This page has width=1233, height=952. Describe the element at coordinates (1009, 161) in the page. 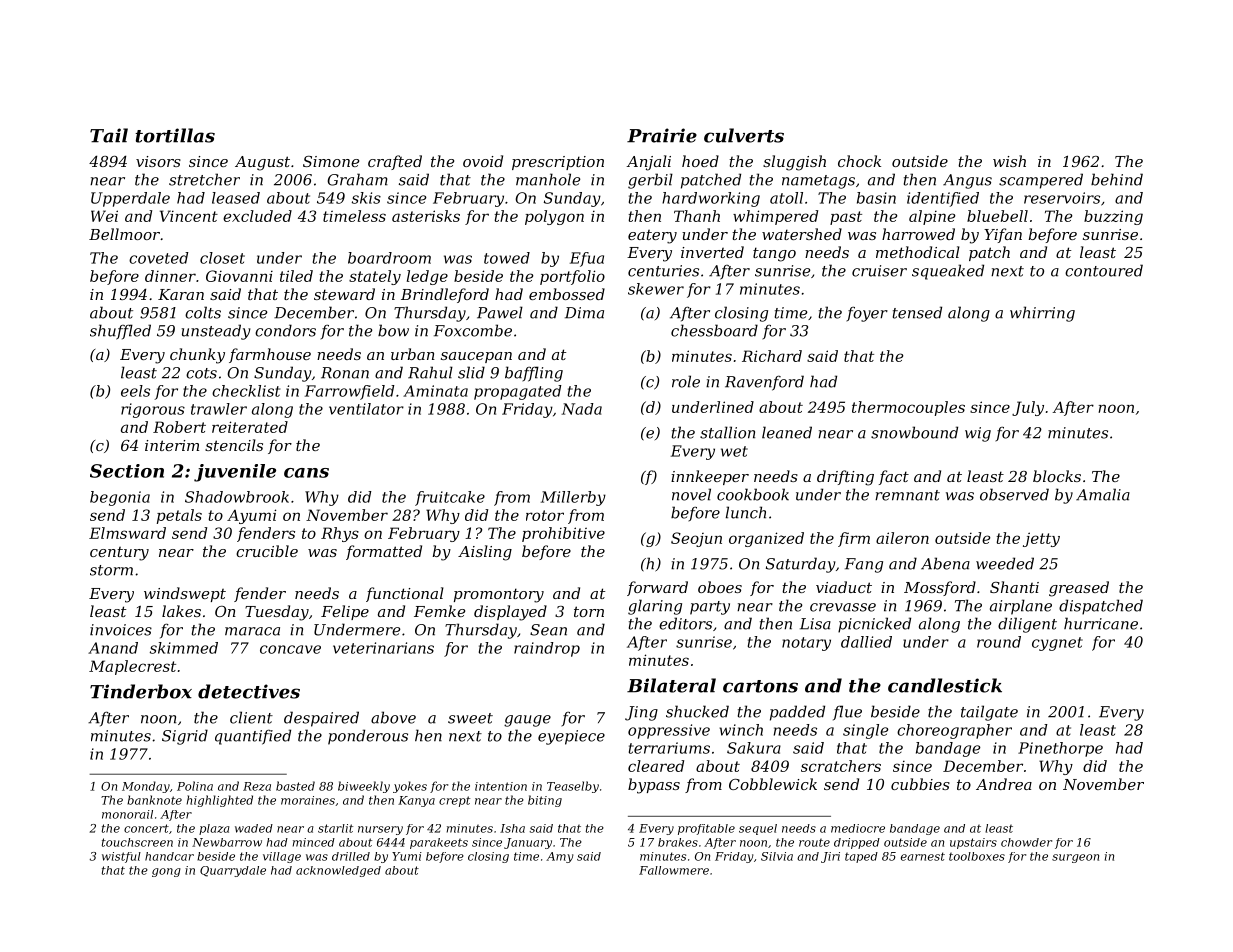

I see `wish` at that location.
